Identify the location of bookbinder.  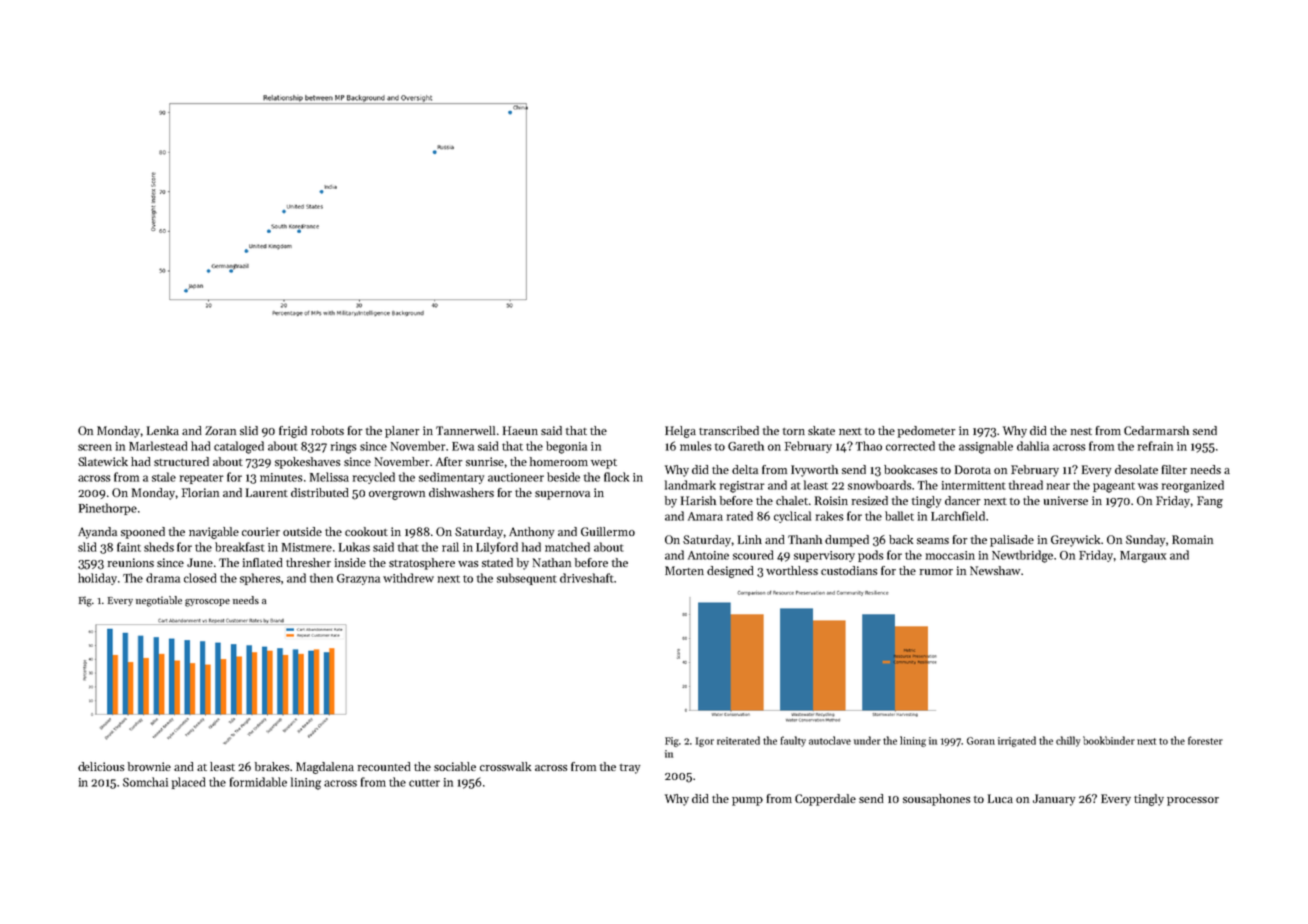
(1109, 740).
